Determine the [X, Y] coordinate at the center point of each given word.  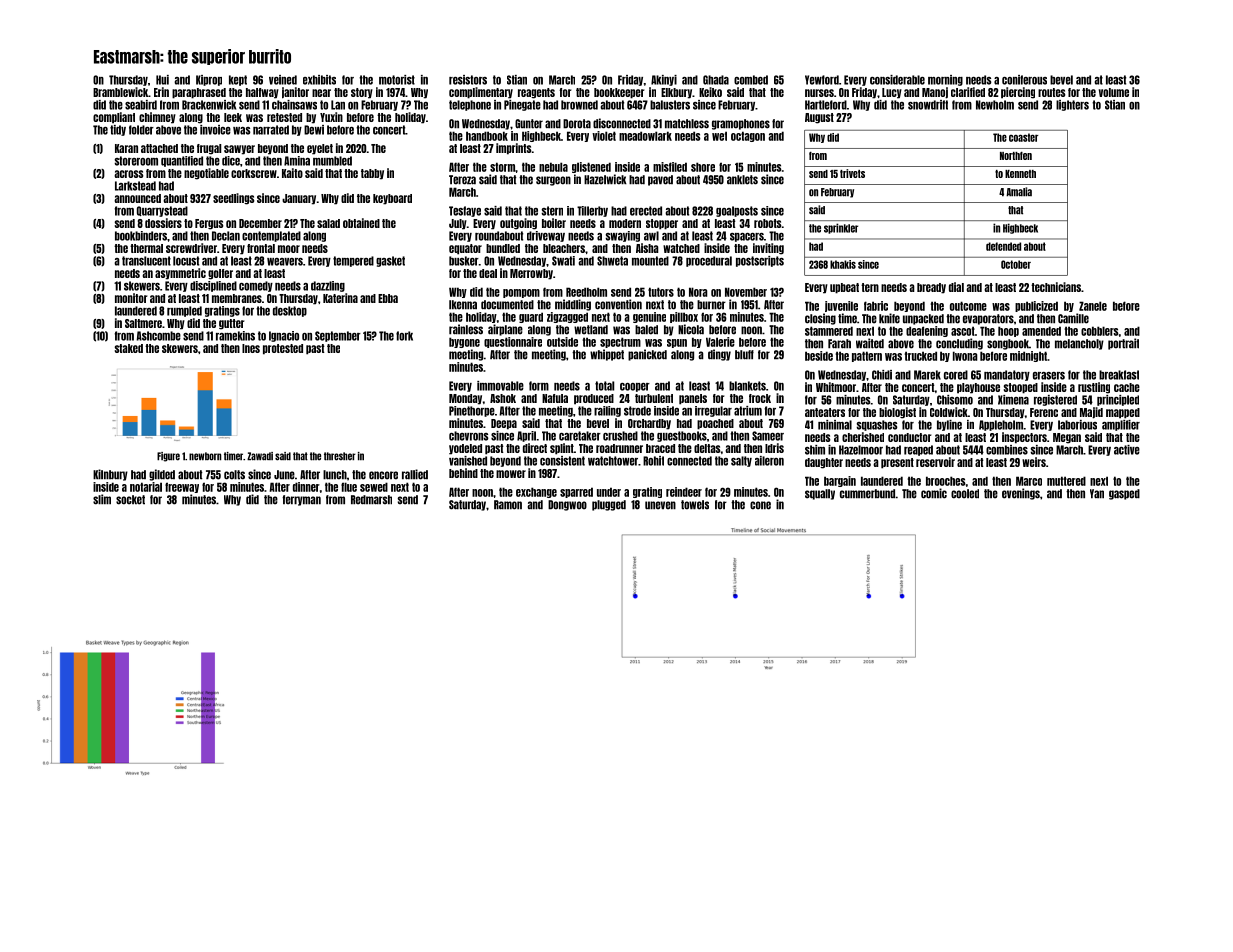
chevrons [469, 436]
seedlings [234, 199]
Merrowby [531, 274]
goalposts [737, 211]
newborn [205, 456]
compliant [114, 118]
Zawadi [260, 456]
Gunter [529, 124]
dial [956, 287]
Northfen [1016, 156]
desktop [290, 311]
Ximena [1013, 400]
